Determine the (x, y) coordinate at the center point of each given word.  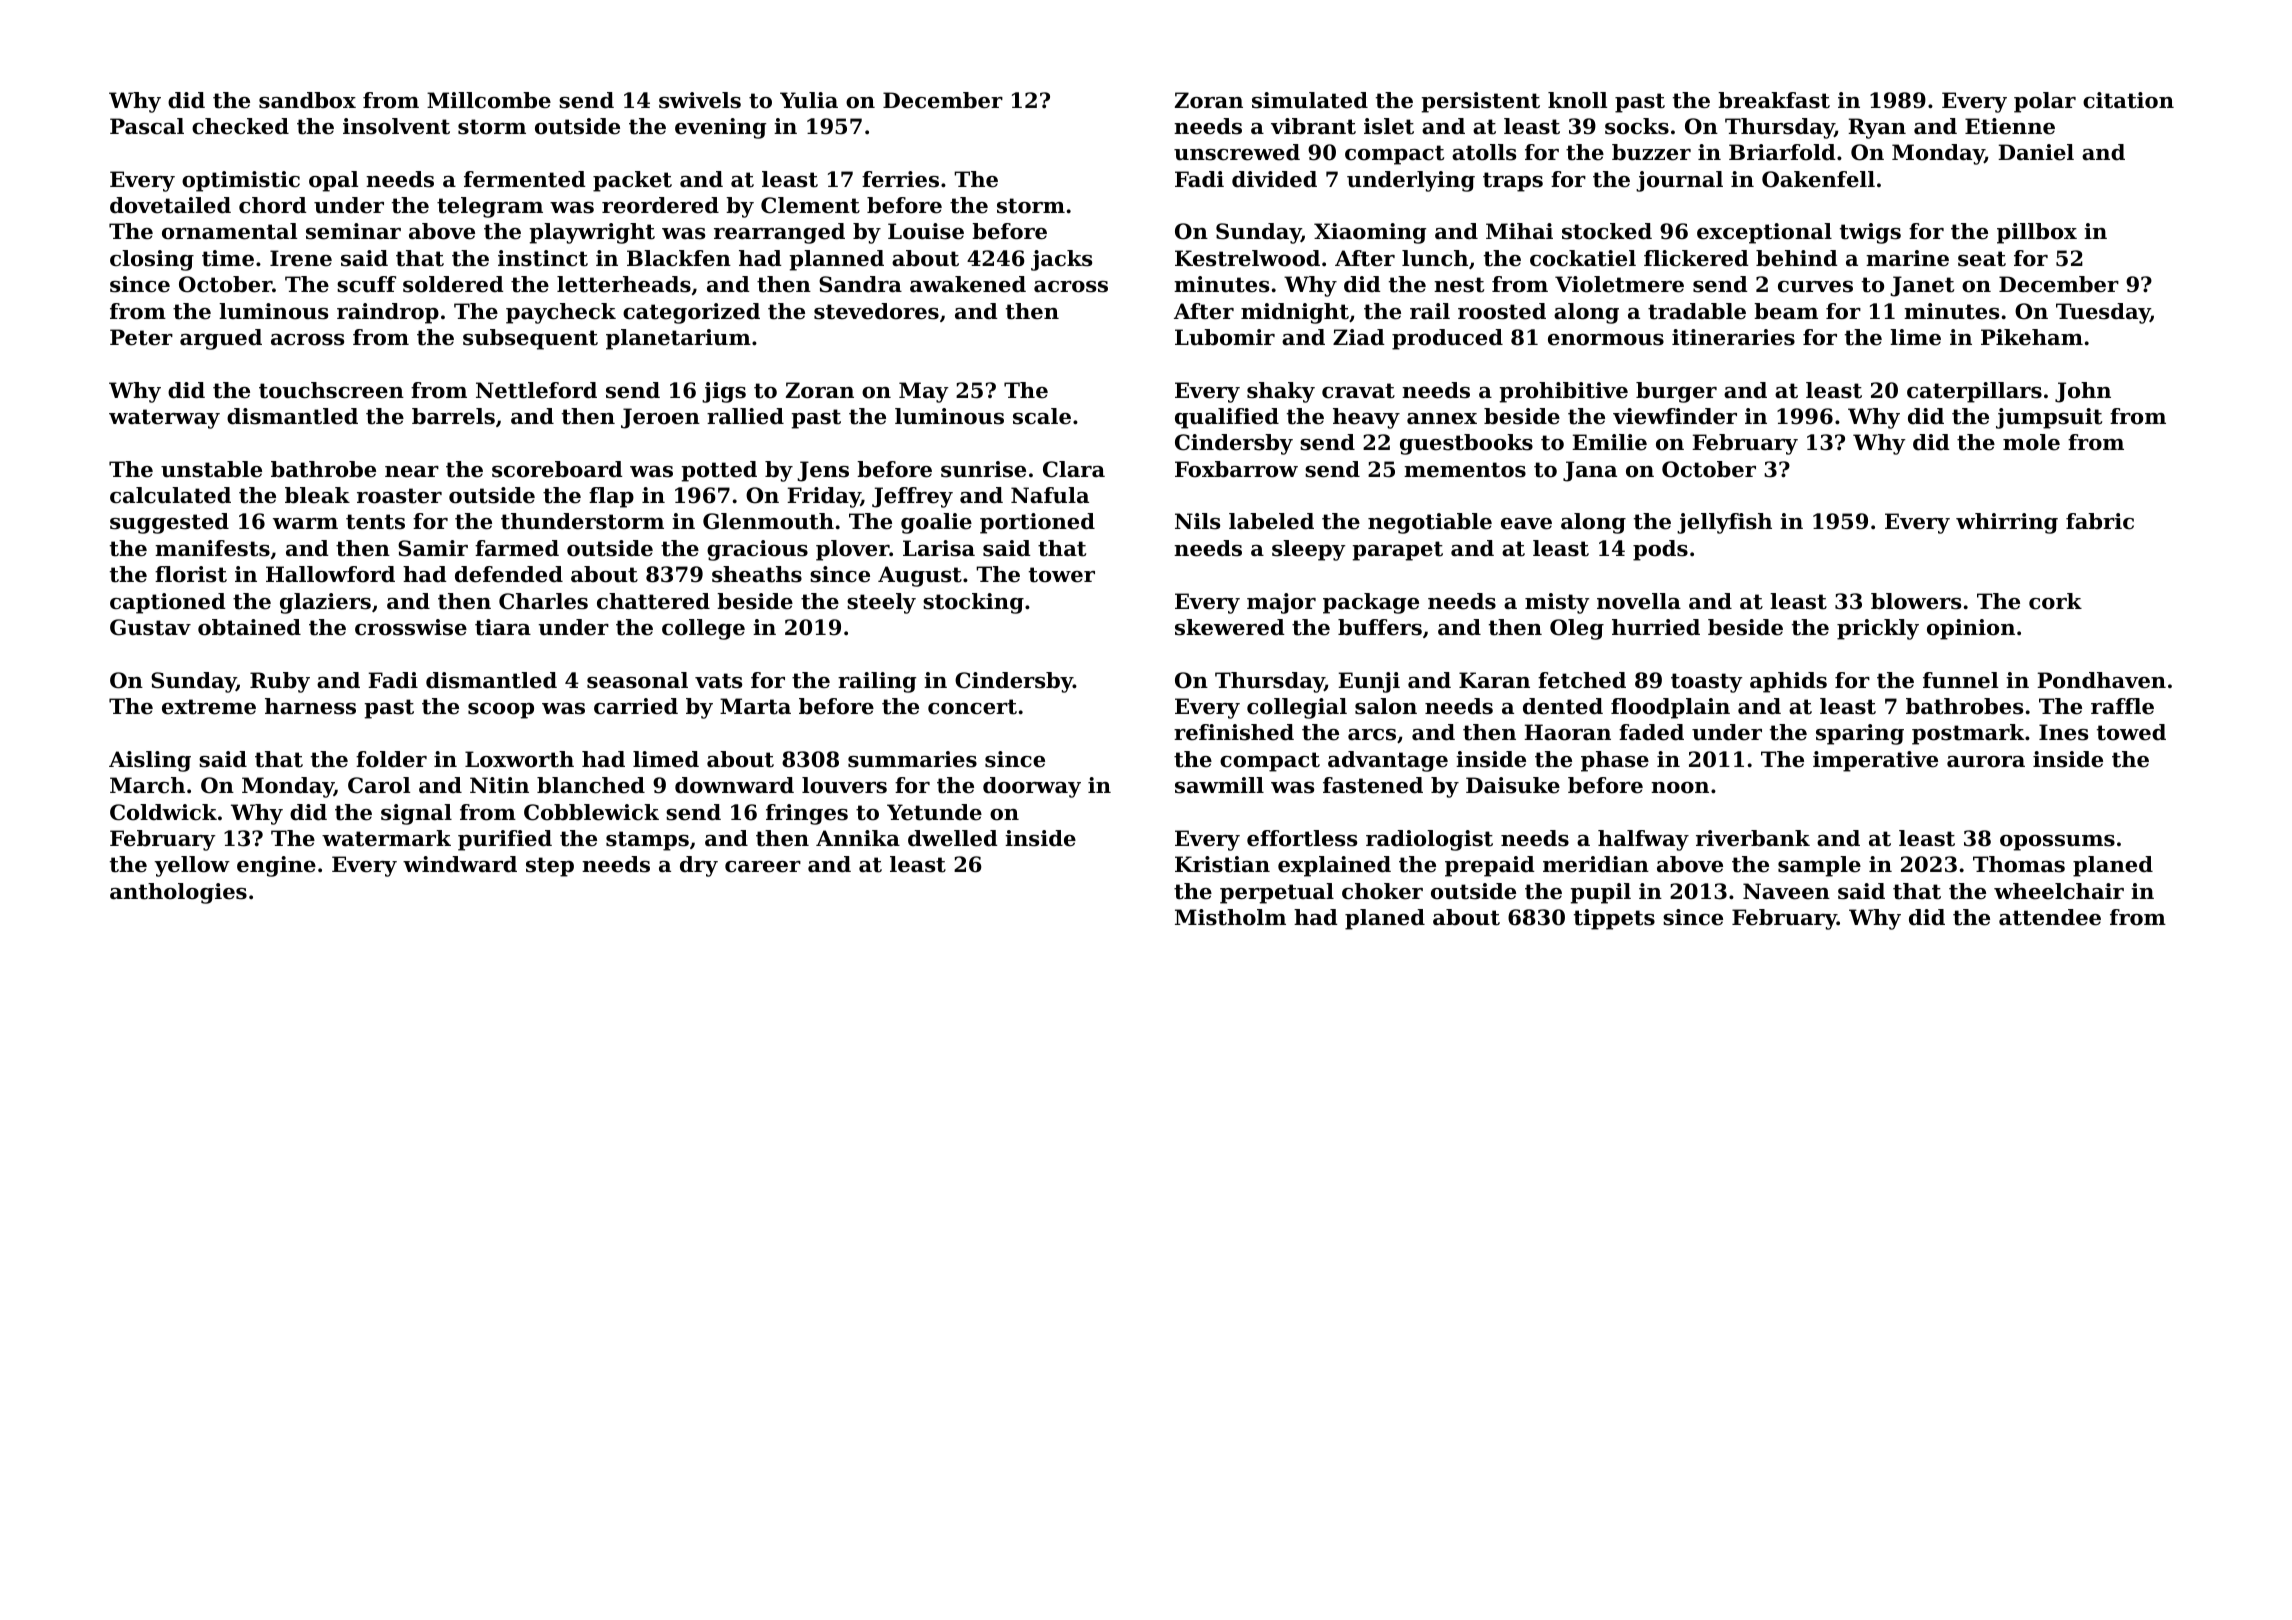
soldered (453, 284)
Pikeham (2032, 337)
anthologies (178, 893)
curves (1815, 287)
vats (718, 681)
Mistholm (1230, 917)
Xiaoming (1370, 233)
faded (1651, 732)
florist (191, 574)
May (924, 392)
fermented (525, 179)
